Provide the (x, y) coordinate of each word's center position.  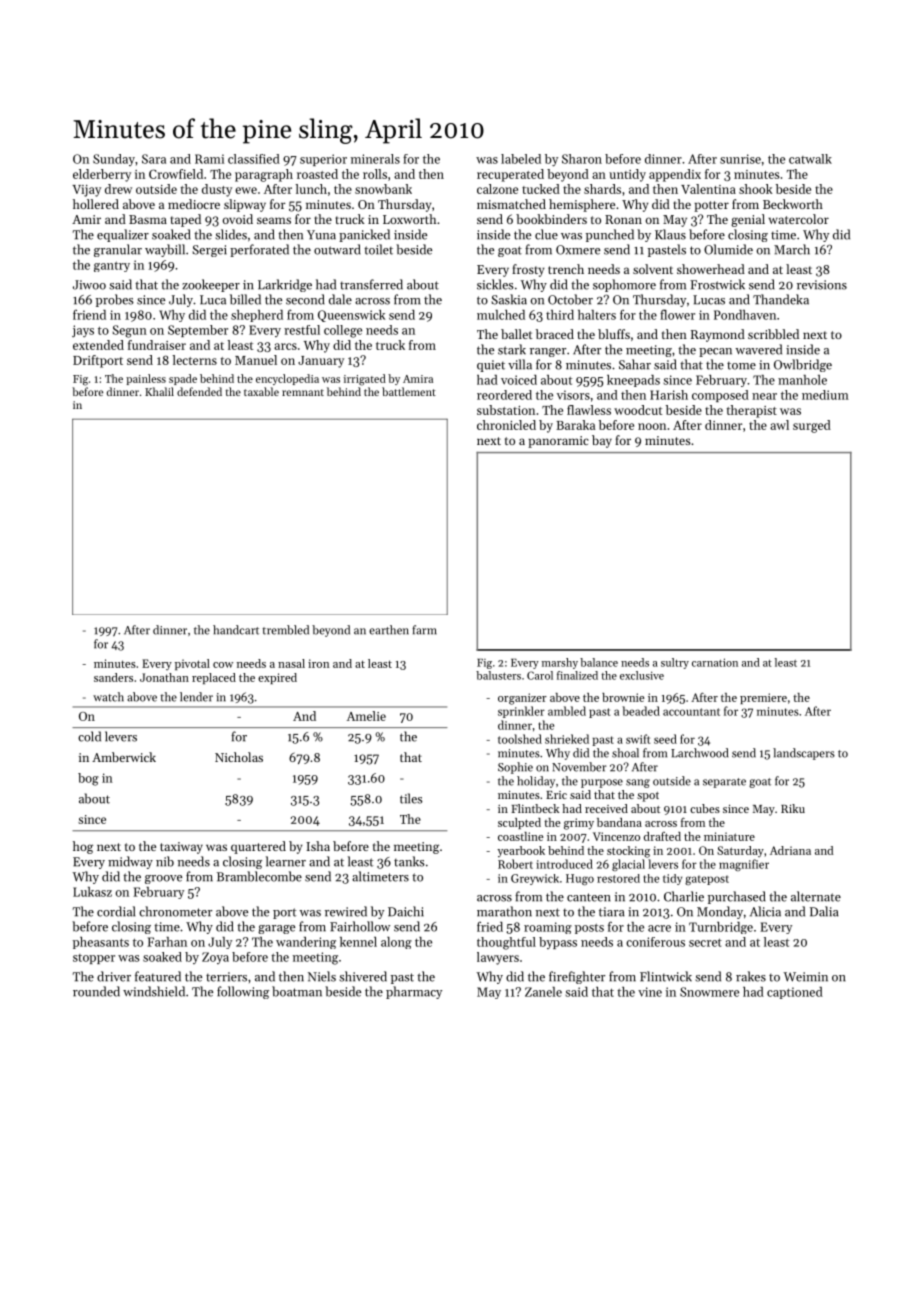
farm (424, 630)
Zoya (215, 958)
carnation (715, 662)
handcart (236, 630)
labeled (521, 159)
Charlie (684, 896)
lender (196, 697)
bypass (558, 943)
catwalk (810, 159)
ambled (567, 711)
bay (602, 441)
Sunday (114, 160)
